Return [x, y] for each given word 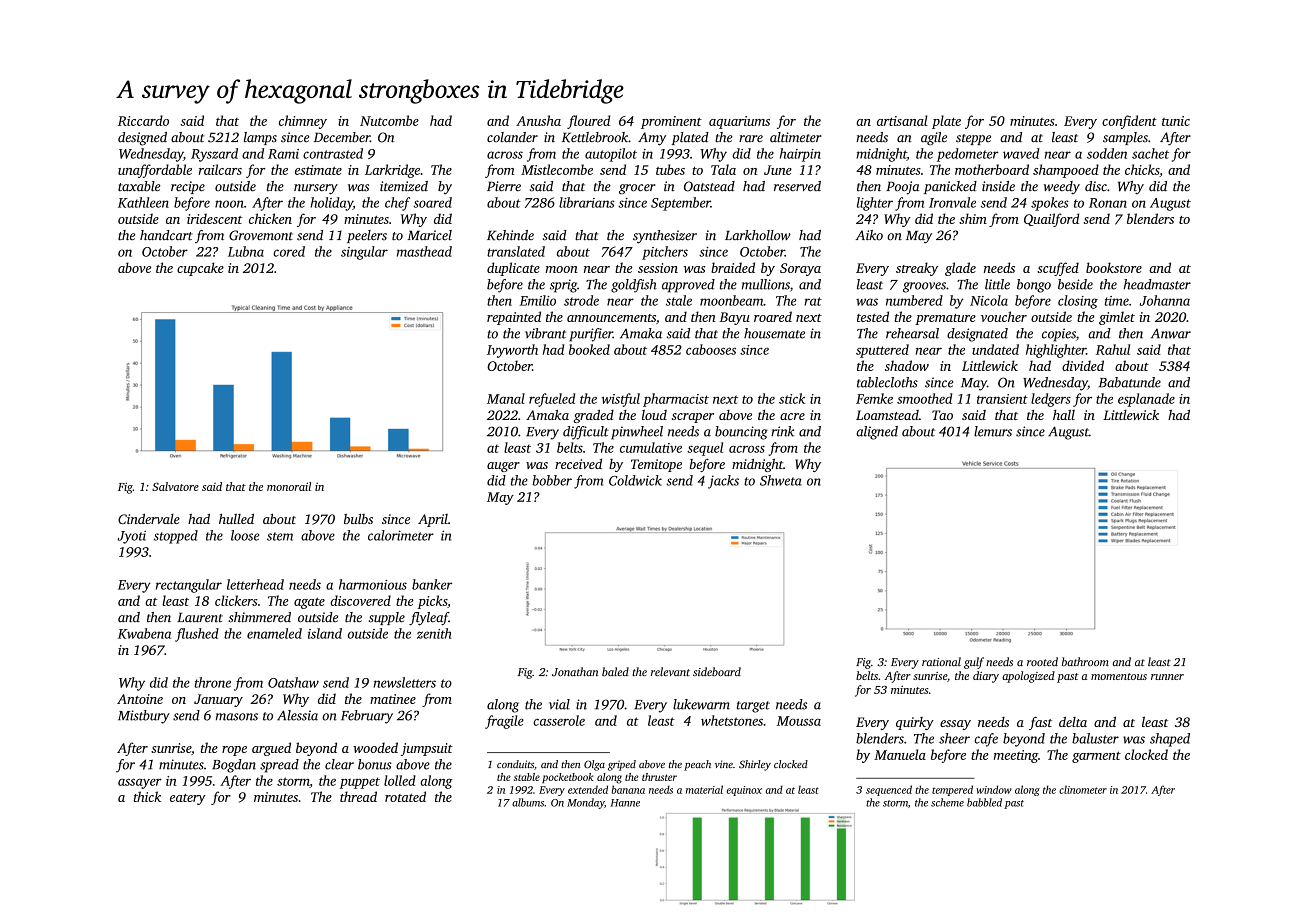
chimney [303, 122]
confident [1129, 122]
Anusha [538, 120]
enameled [274, 633]
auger [503, 467]
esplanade [1146, 400]
